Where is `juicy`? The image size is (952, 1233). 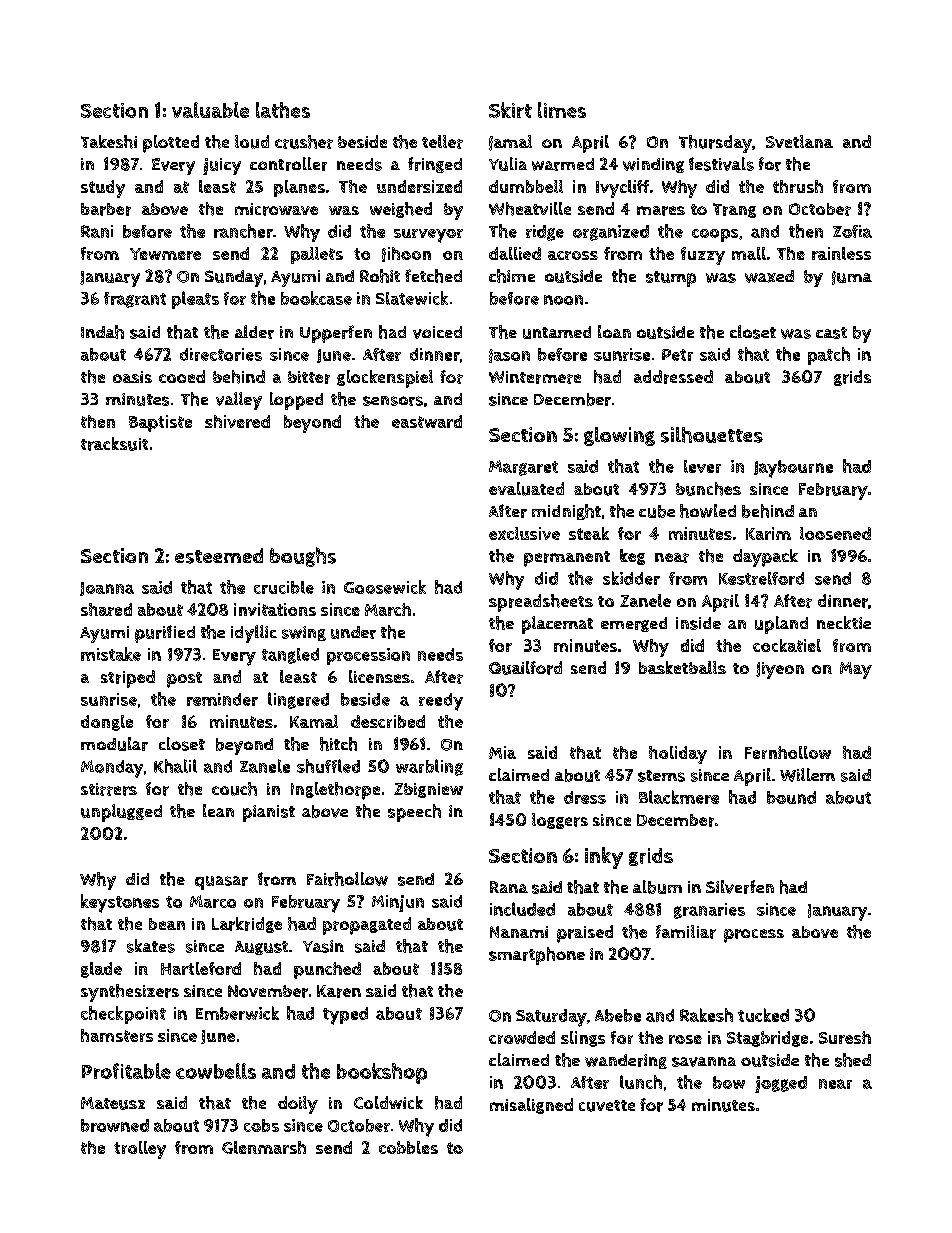 juicy is located at coordinates (222, 166).
